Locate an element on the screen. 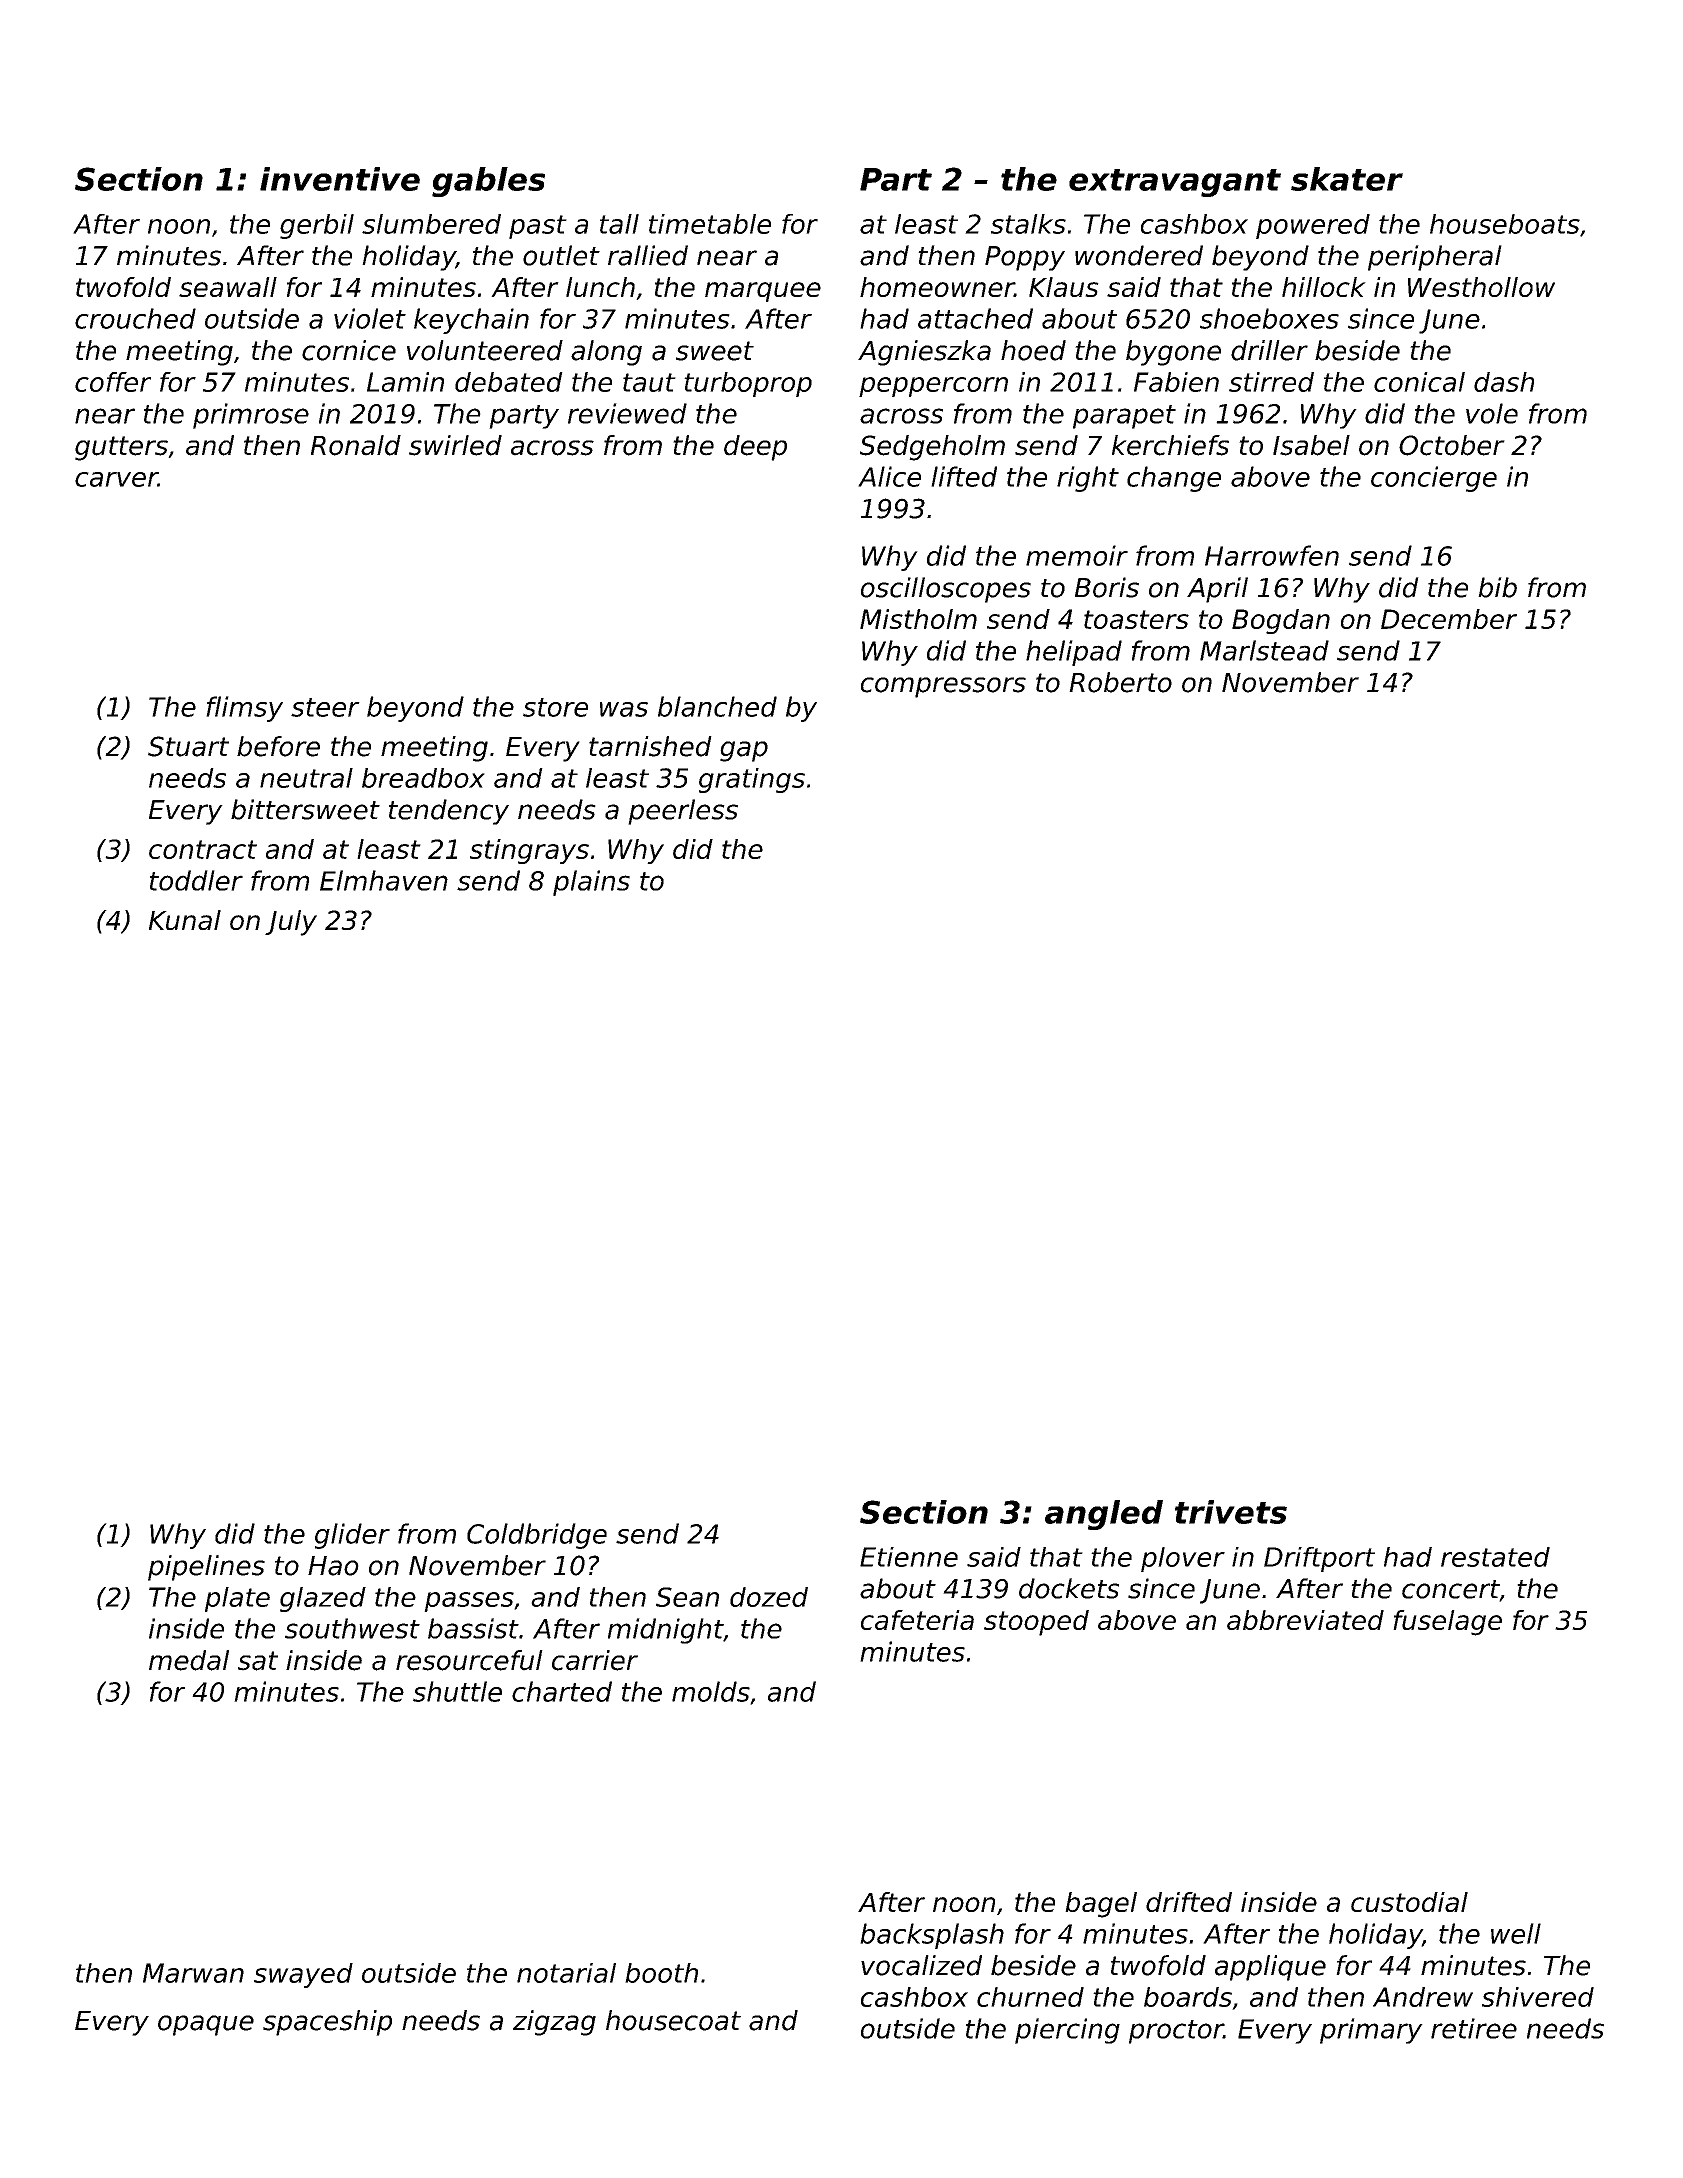 The width and height of the screenshot is (1683, 2178). restated is located at coordinates (1495, 1557).
